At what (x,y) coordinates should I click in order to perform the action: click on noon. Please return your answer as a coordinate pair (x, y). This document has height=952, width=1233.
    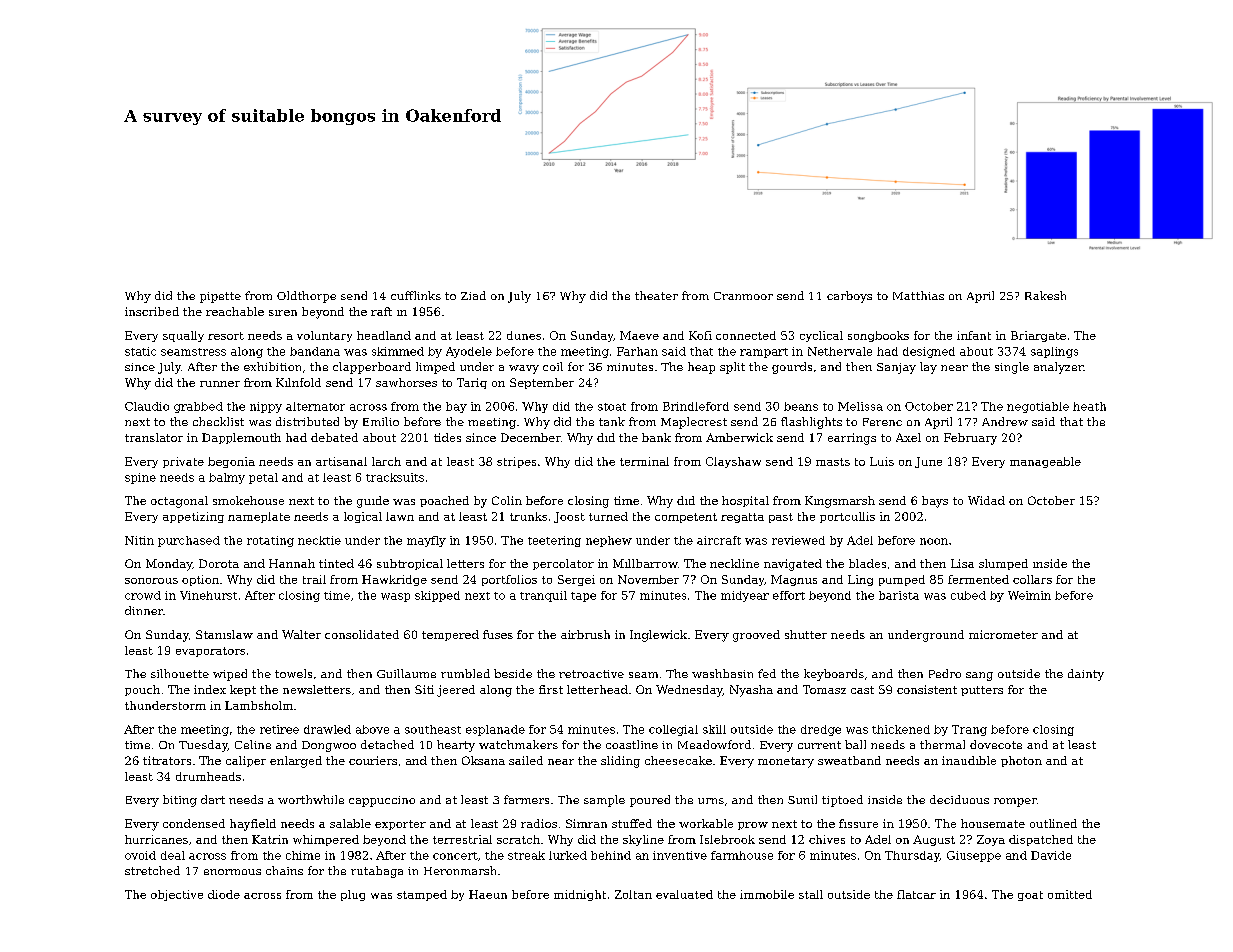
    Looking at the image, I should click on (934, 541).
